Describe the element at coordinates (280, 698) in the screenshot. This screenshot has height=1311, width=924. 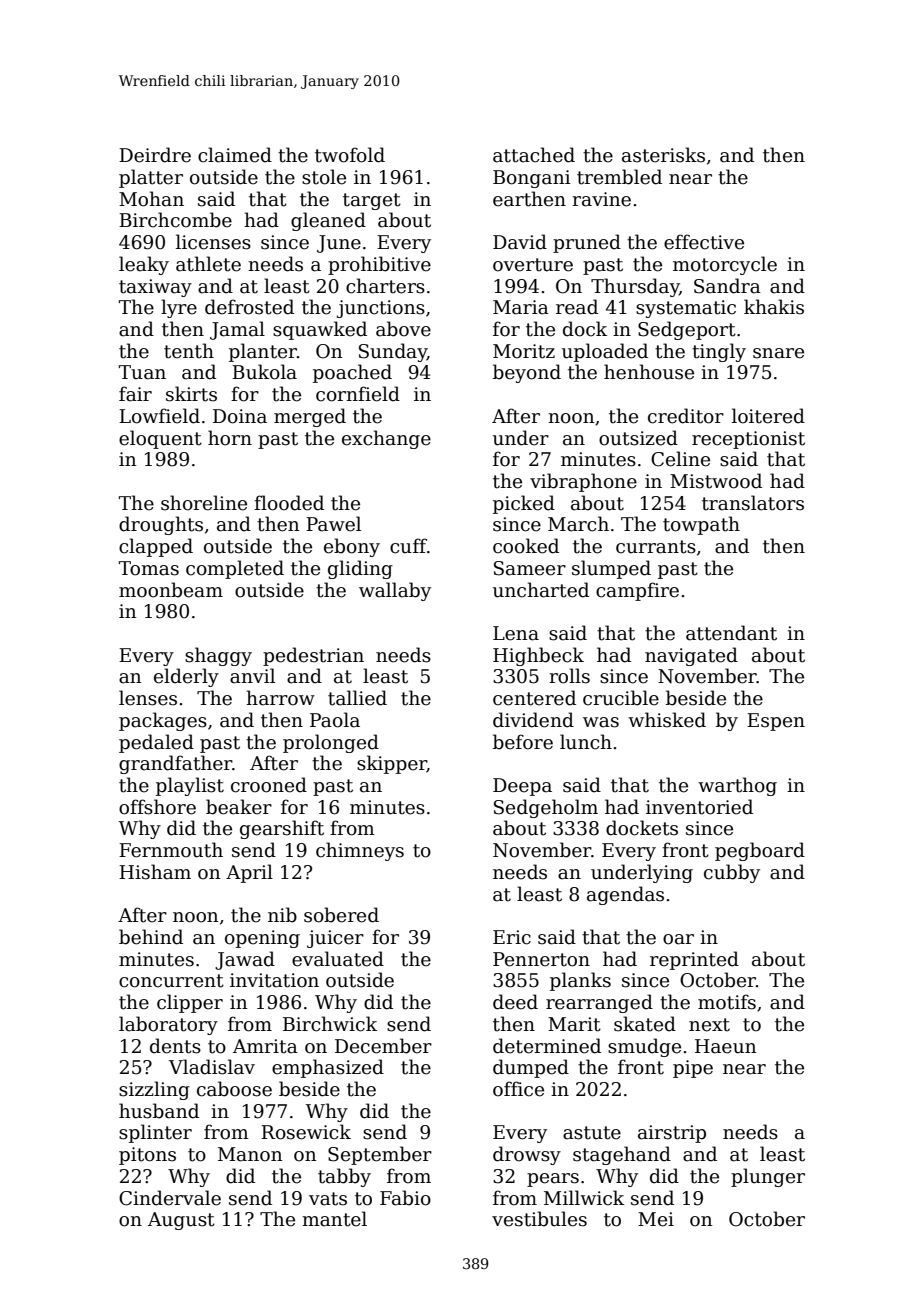
I see `harrow` at that location.
